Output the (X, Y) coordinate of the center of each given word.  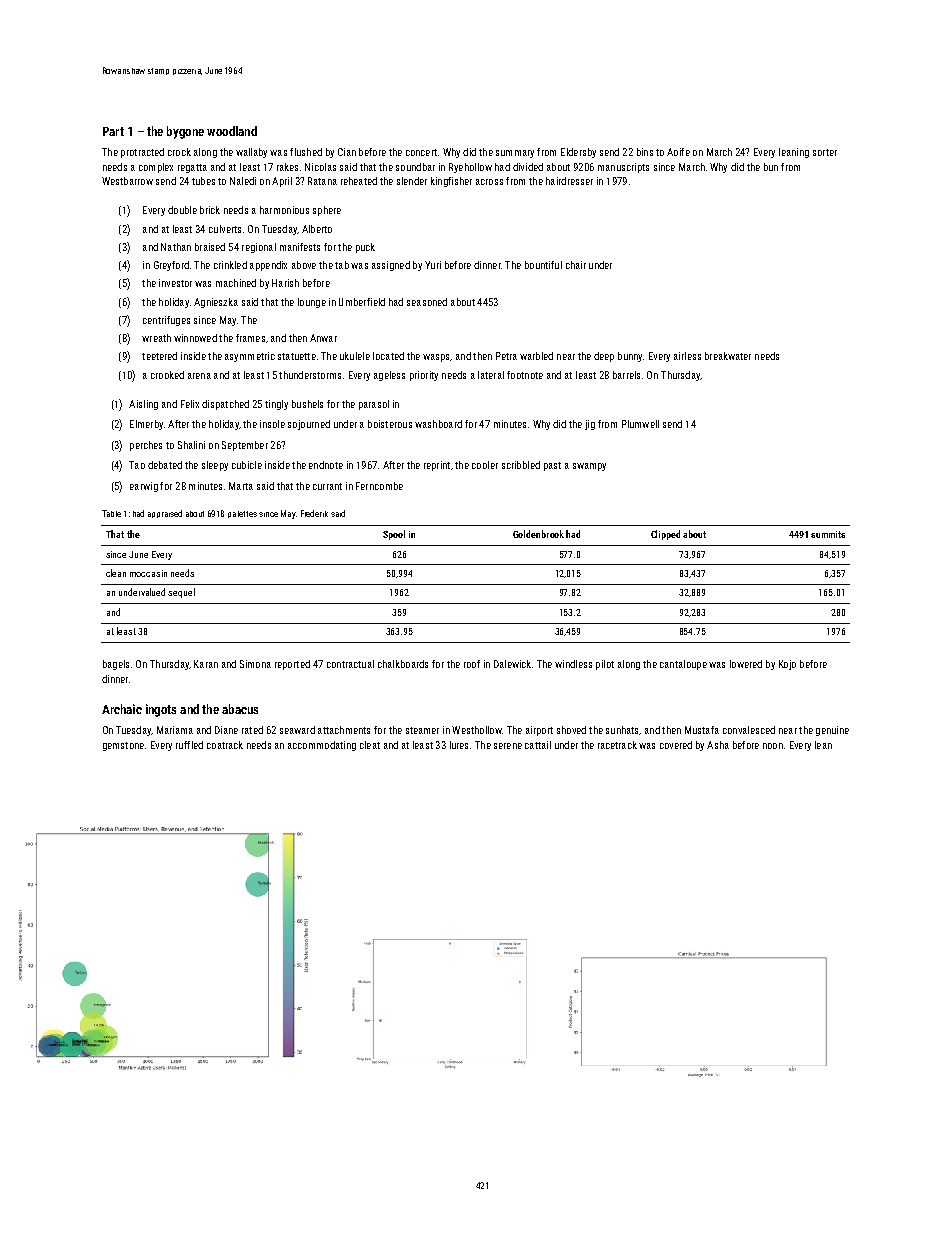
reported (292, 665)
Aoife (678, 152)
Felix (190, 404)
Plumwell (640, 424)
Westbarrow (127, 181)
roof (472, 664)
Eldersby (578, 153)
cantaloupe (683, 665)
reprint (437, 466)
